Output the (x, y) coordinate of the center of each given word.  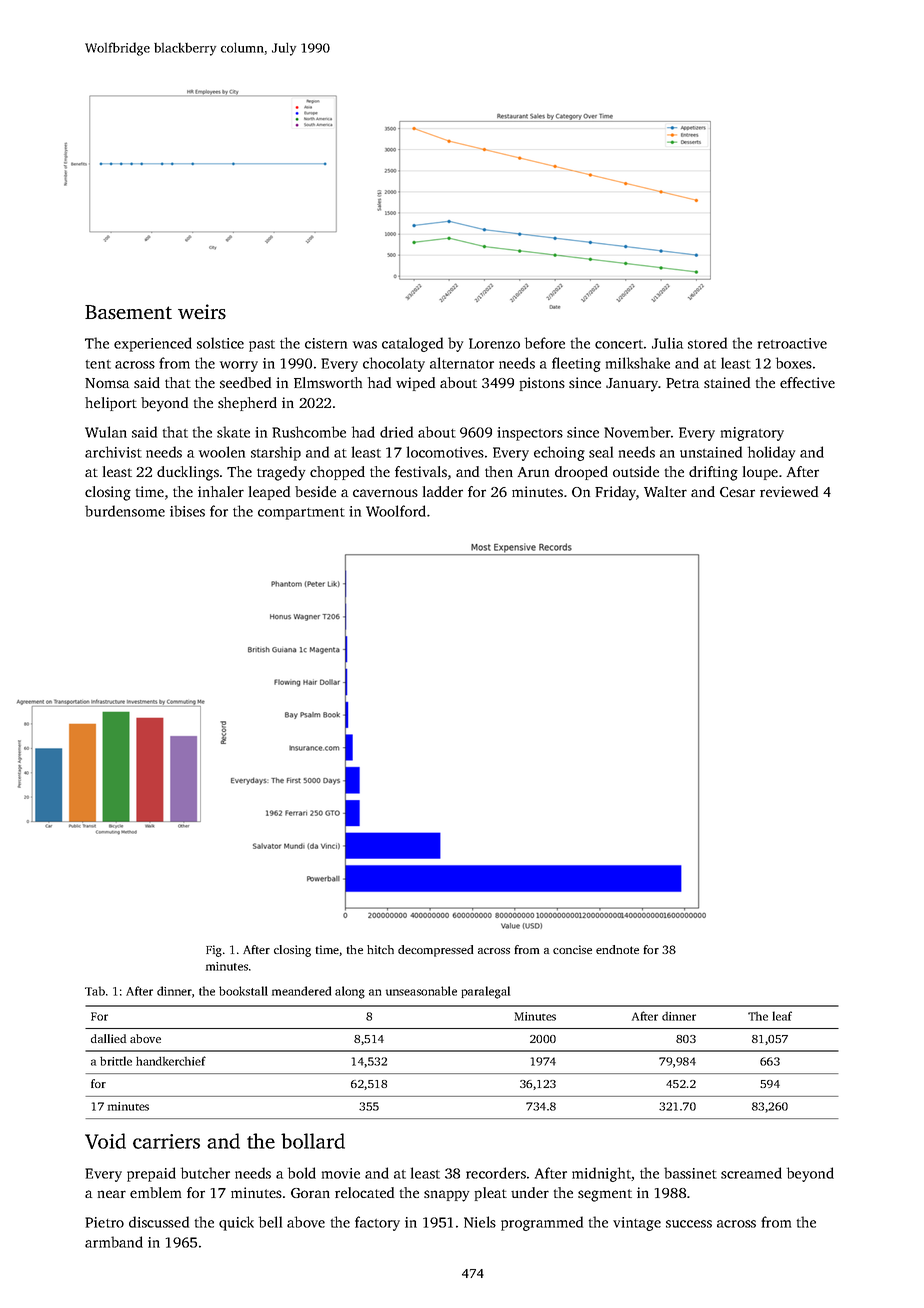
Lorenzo (494, 343)
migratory (752, 434)
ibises (187, 511)
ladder (443, 491)
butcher (205, 1173)
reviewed (789, 491)
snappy (447, 1196)
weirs (202, 312)
